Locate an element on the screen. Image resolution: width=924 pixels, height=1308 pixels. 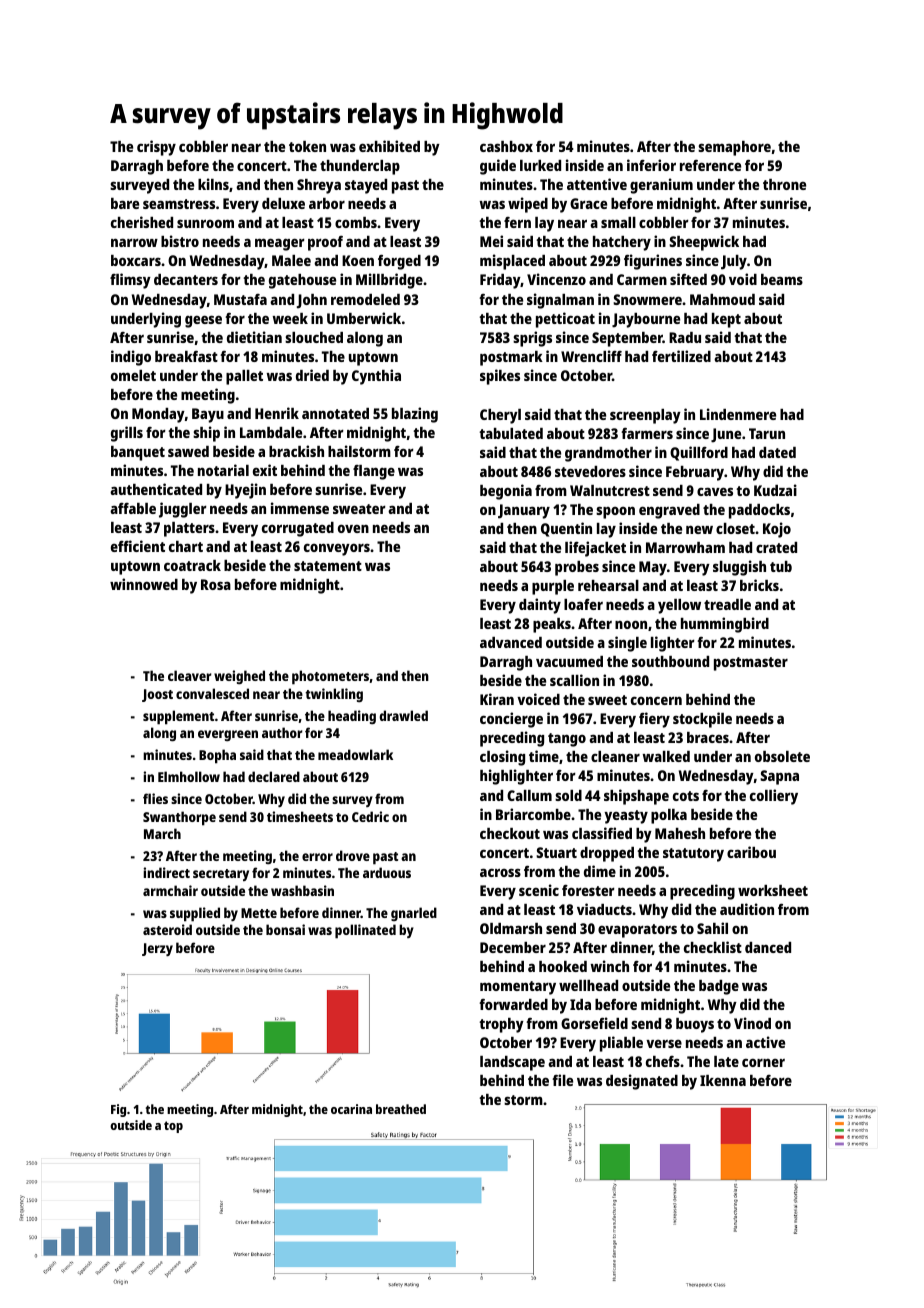
supplement is located at coordinates (178, 717).
